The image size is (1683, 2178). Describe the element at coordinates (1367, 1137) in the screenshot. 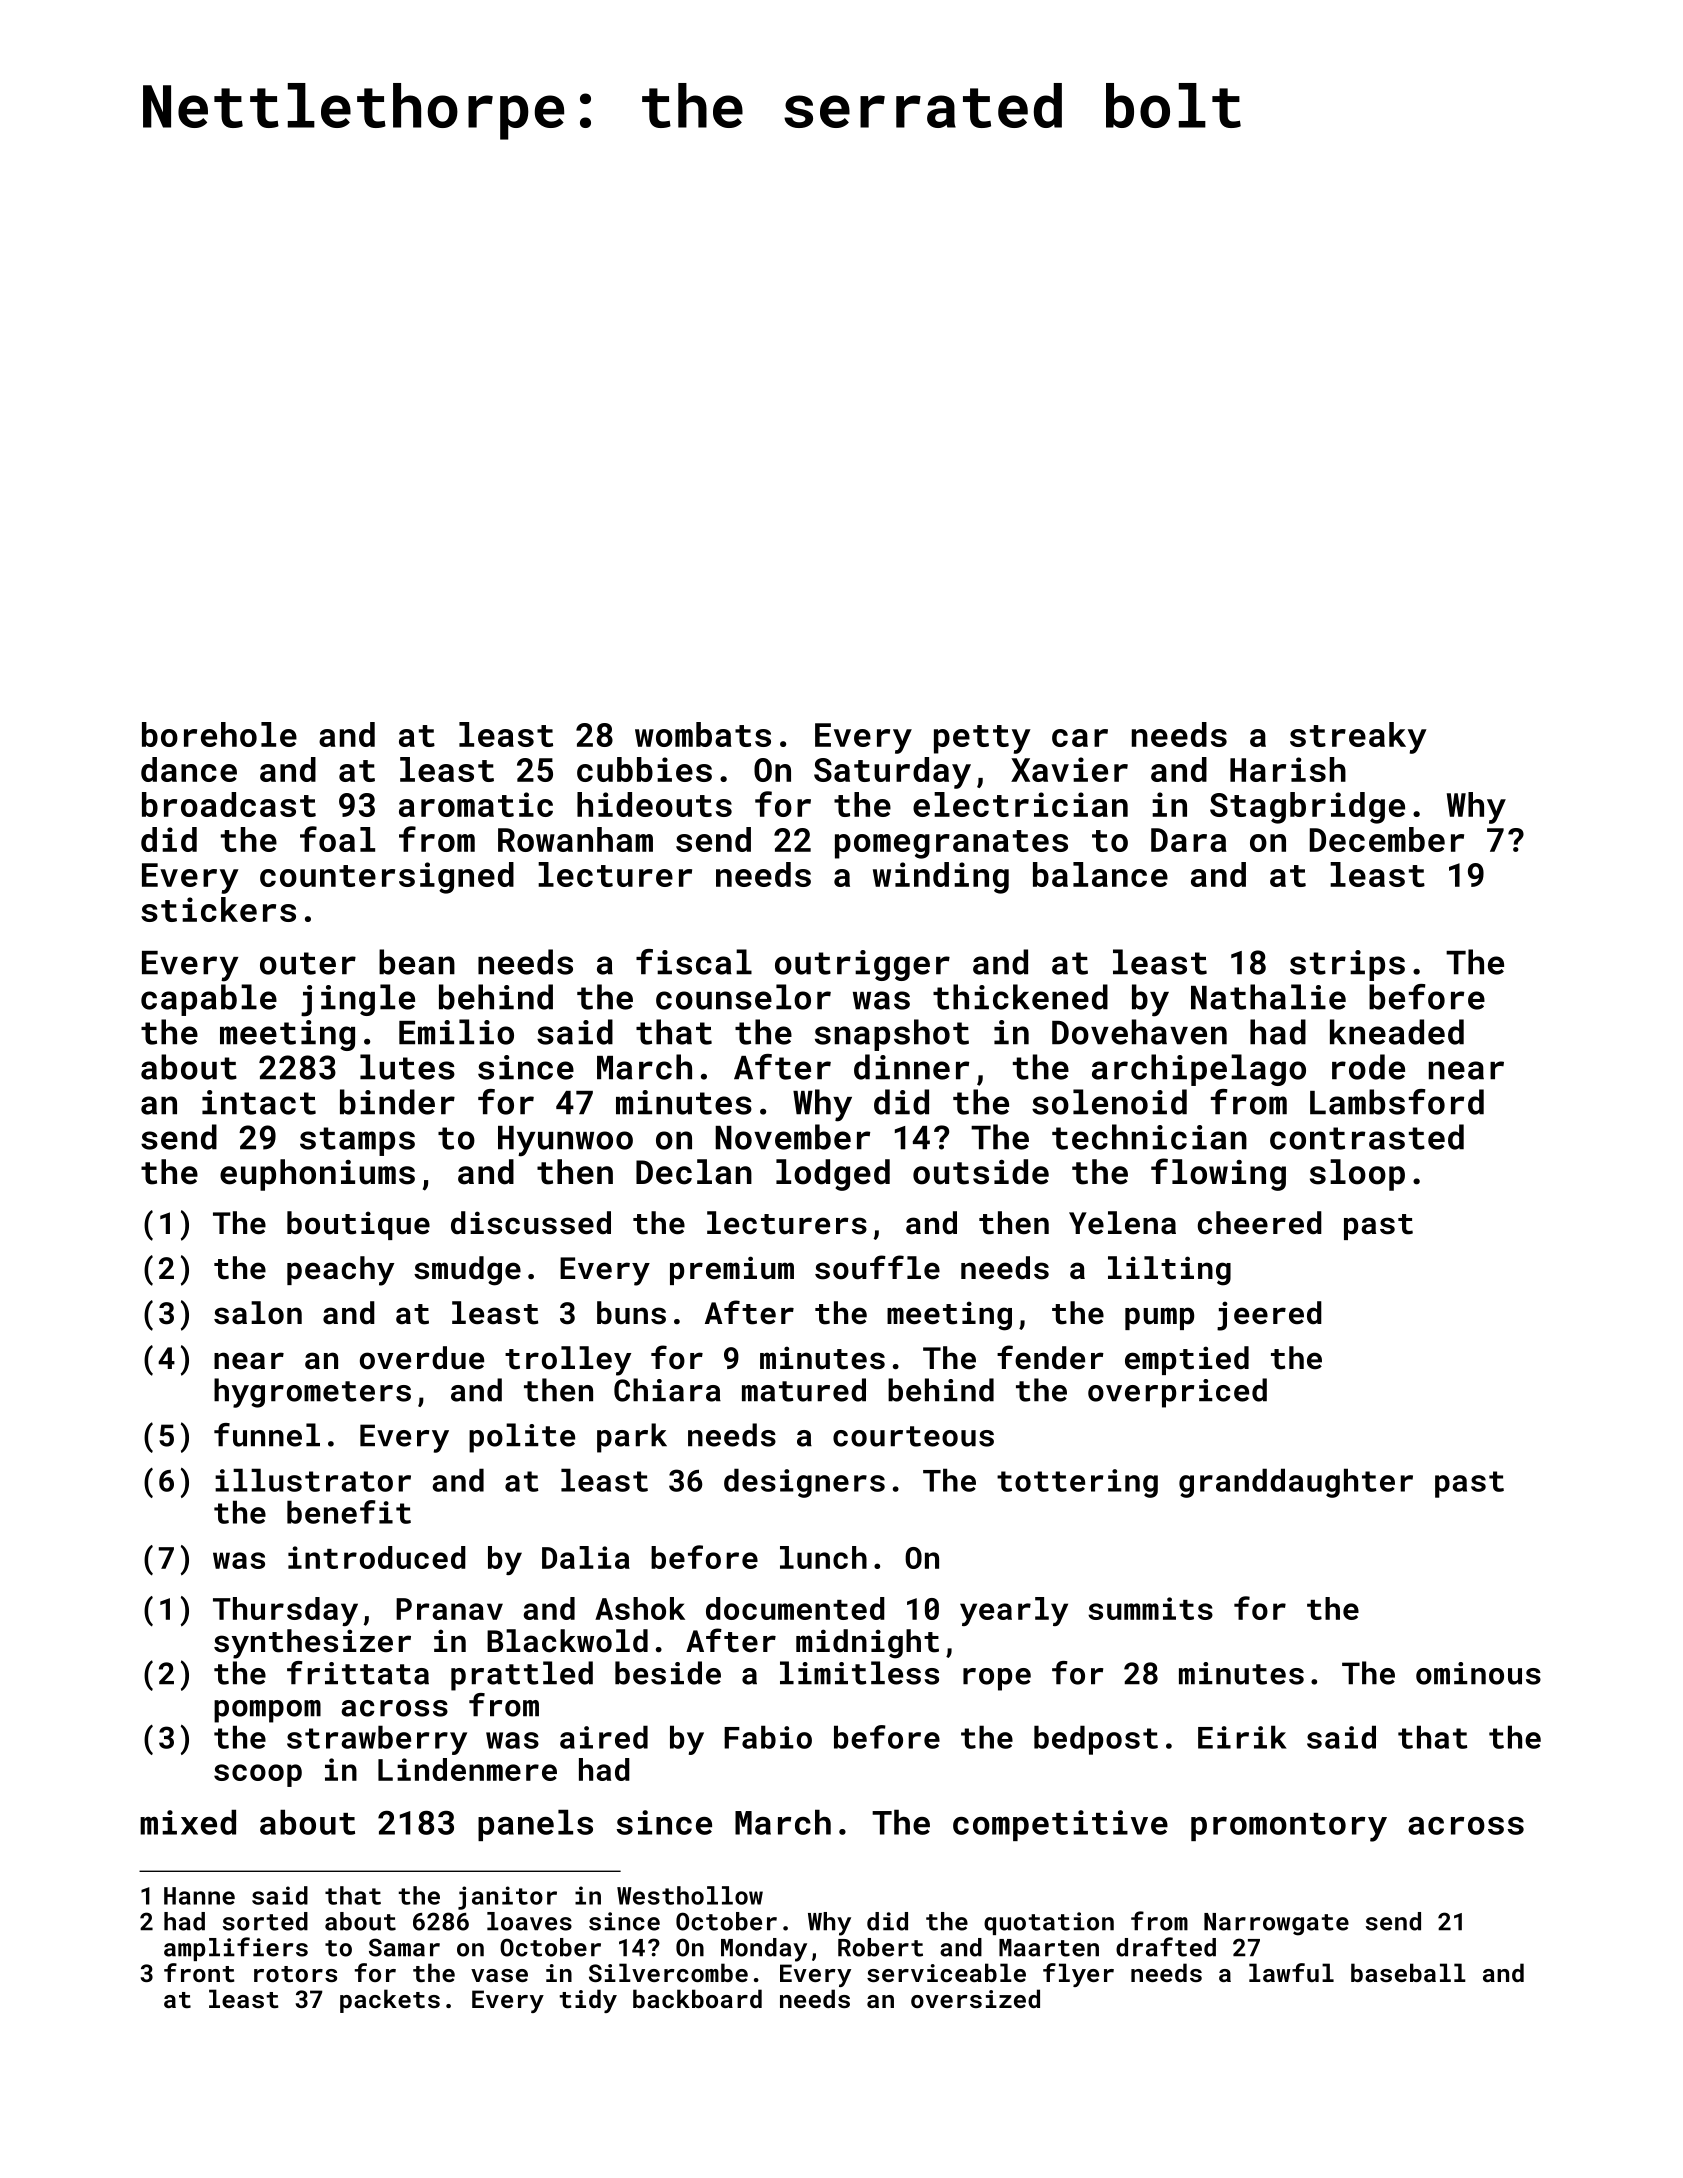

I see `contrasted` at that location.
